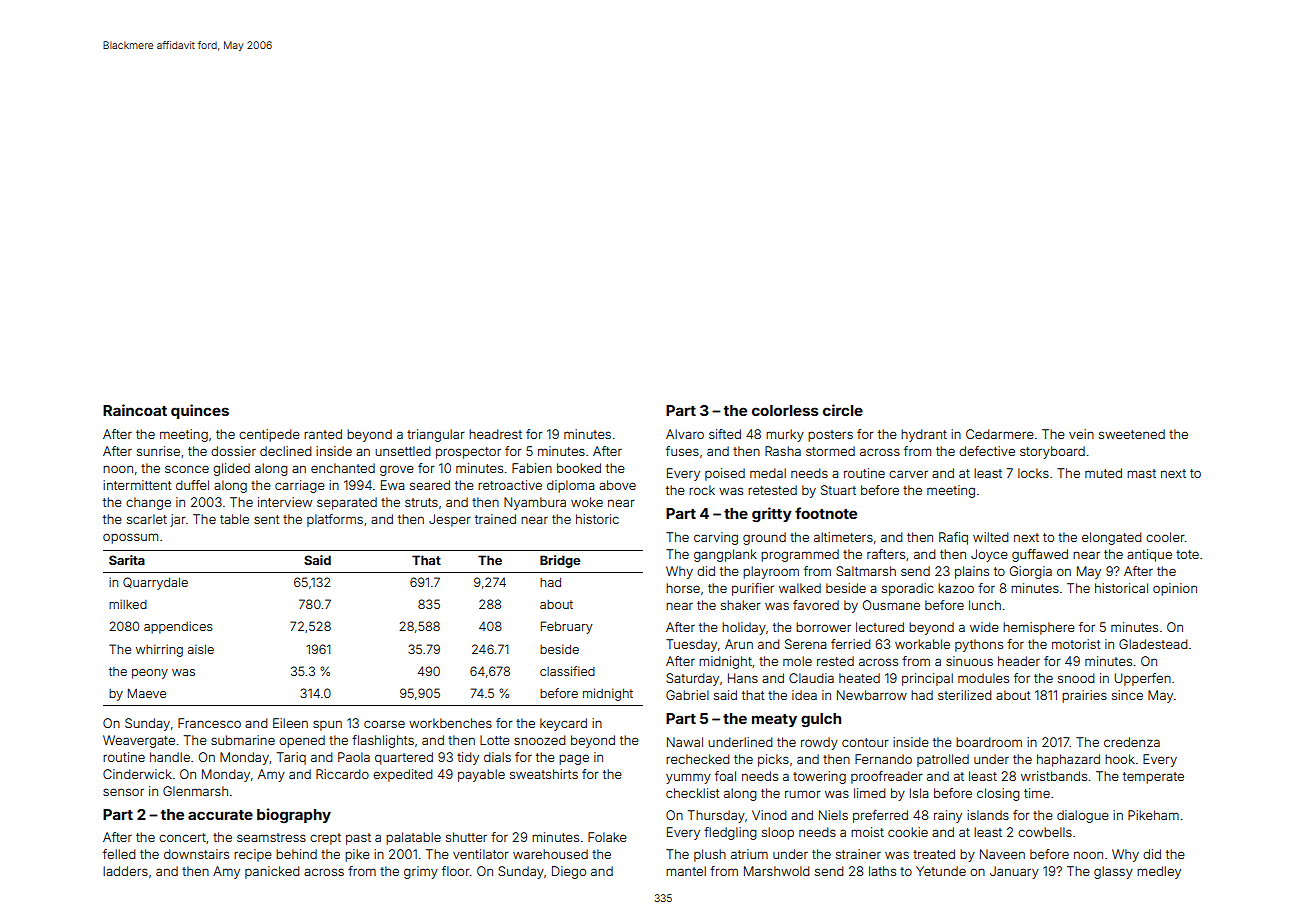 The width and height of the document is (1308, 924). I want to click on grimy, so click(421, 872).
